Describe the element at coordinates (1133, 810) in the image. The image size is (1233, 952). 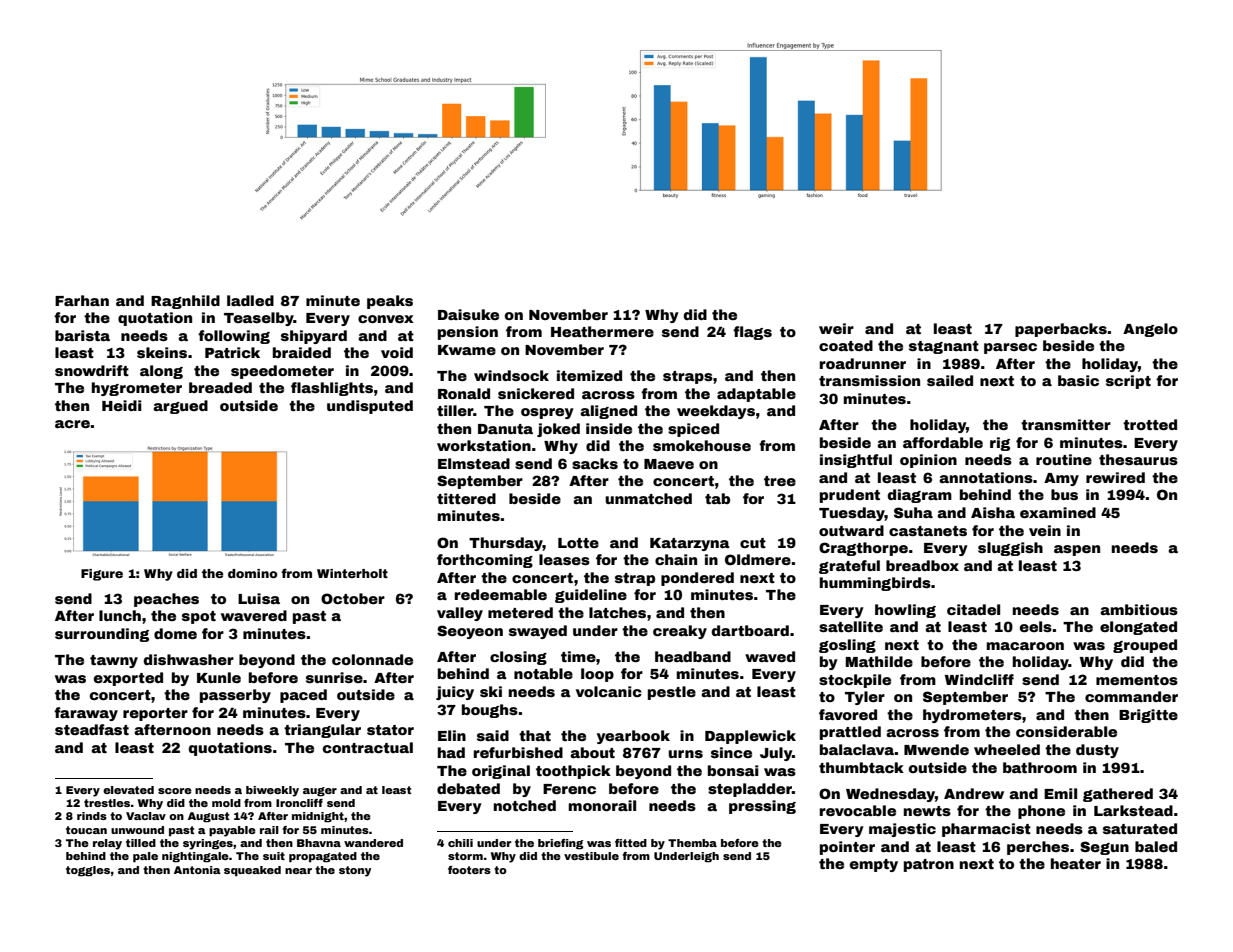
I see `Larkstead` at that location.
